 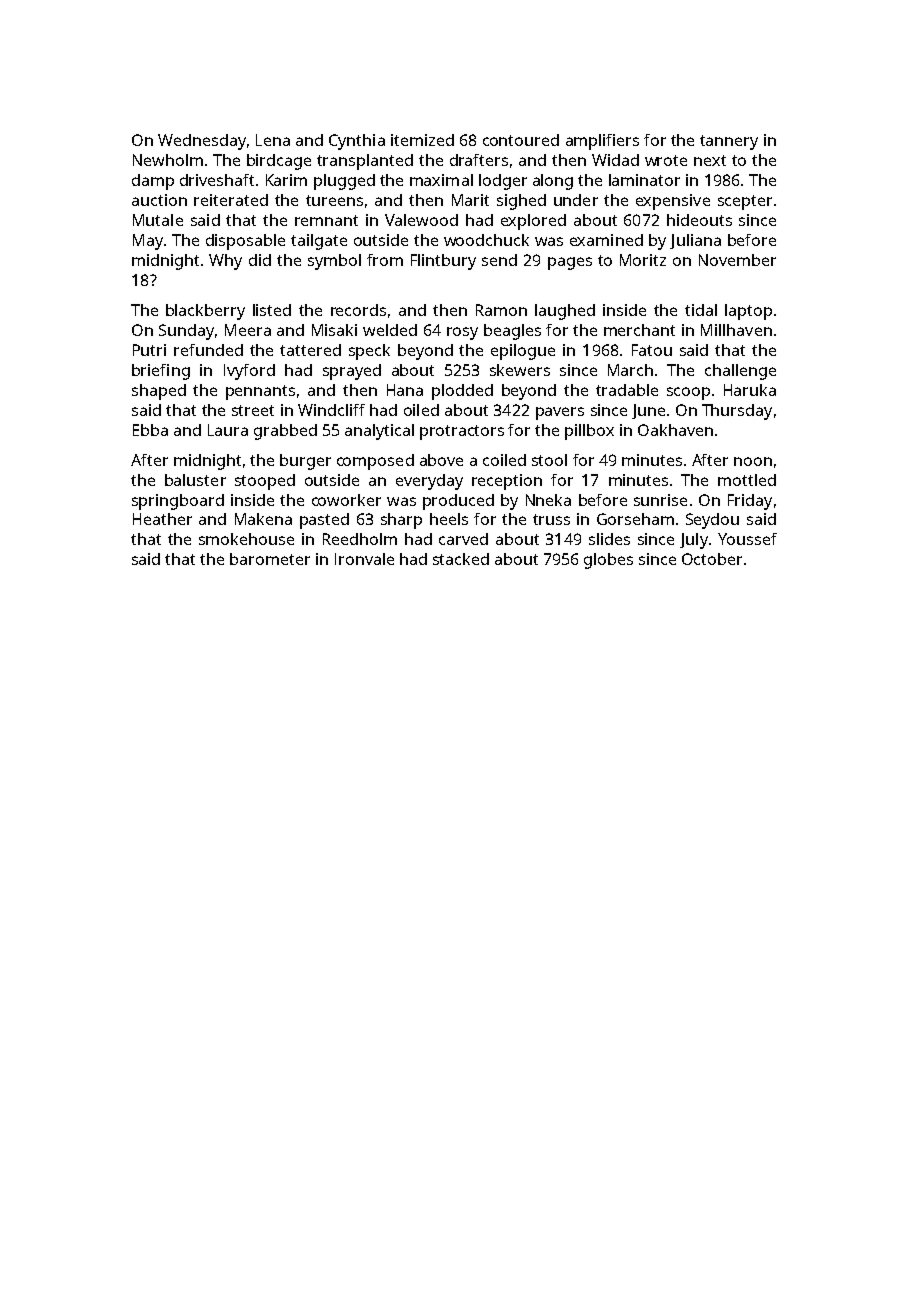 I want to click on Oakhaven, so click(x=675, y=430).
